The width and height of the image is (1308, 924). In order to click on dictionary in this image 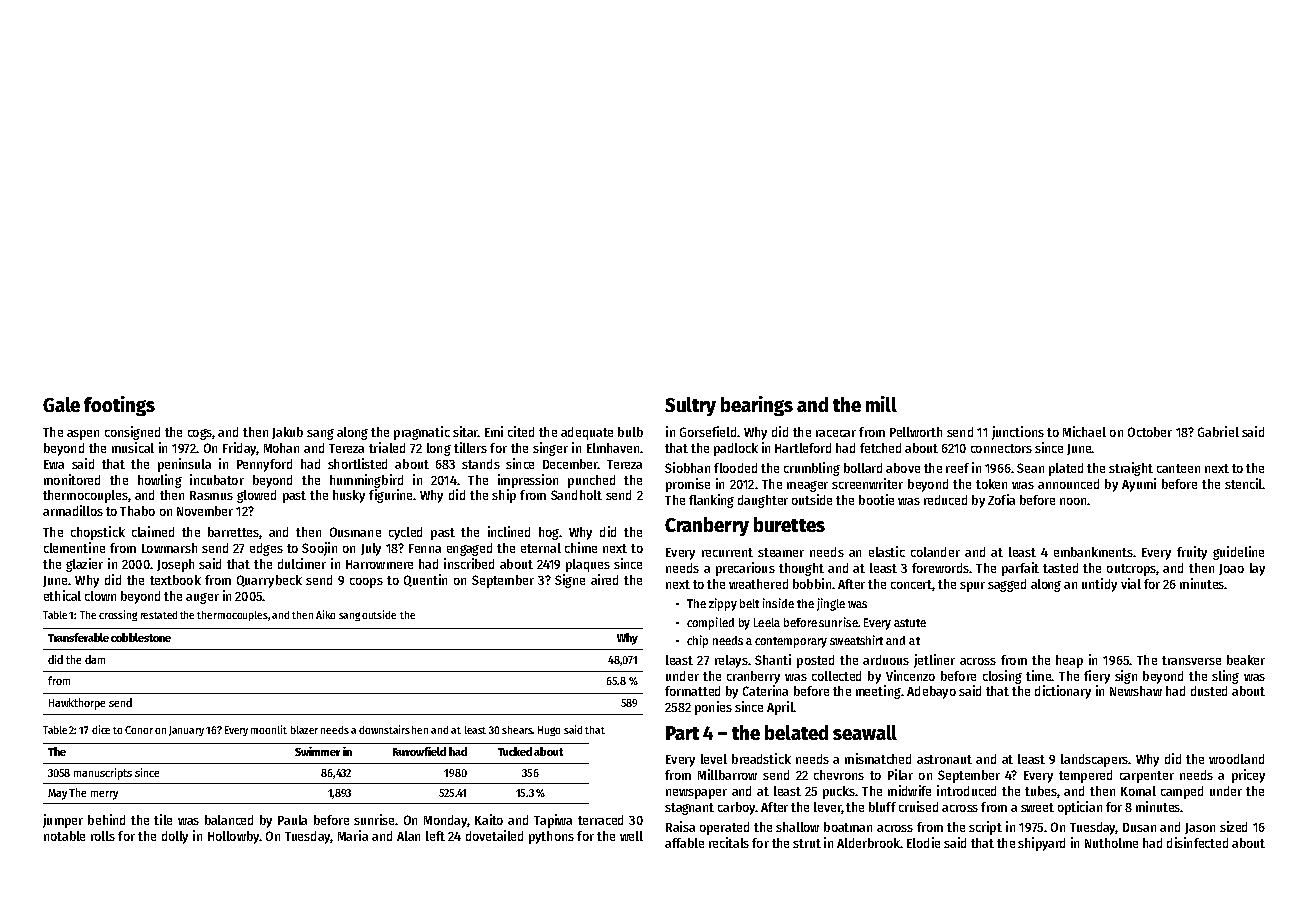, I will do `click(1063, 692)`.
